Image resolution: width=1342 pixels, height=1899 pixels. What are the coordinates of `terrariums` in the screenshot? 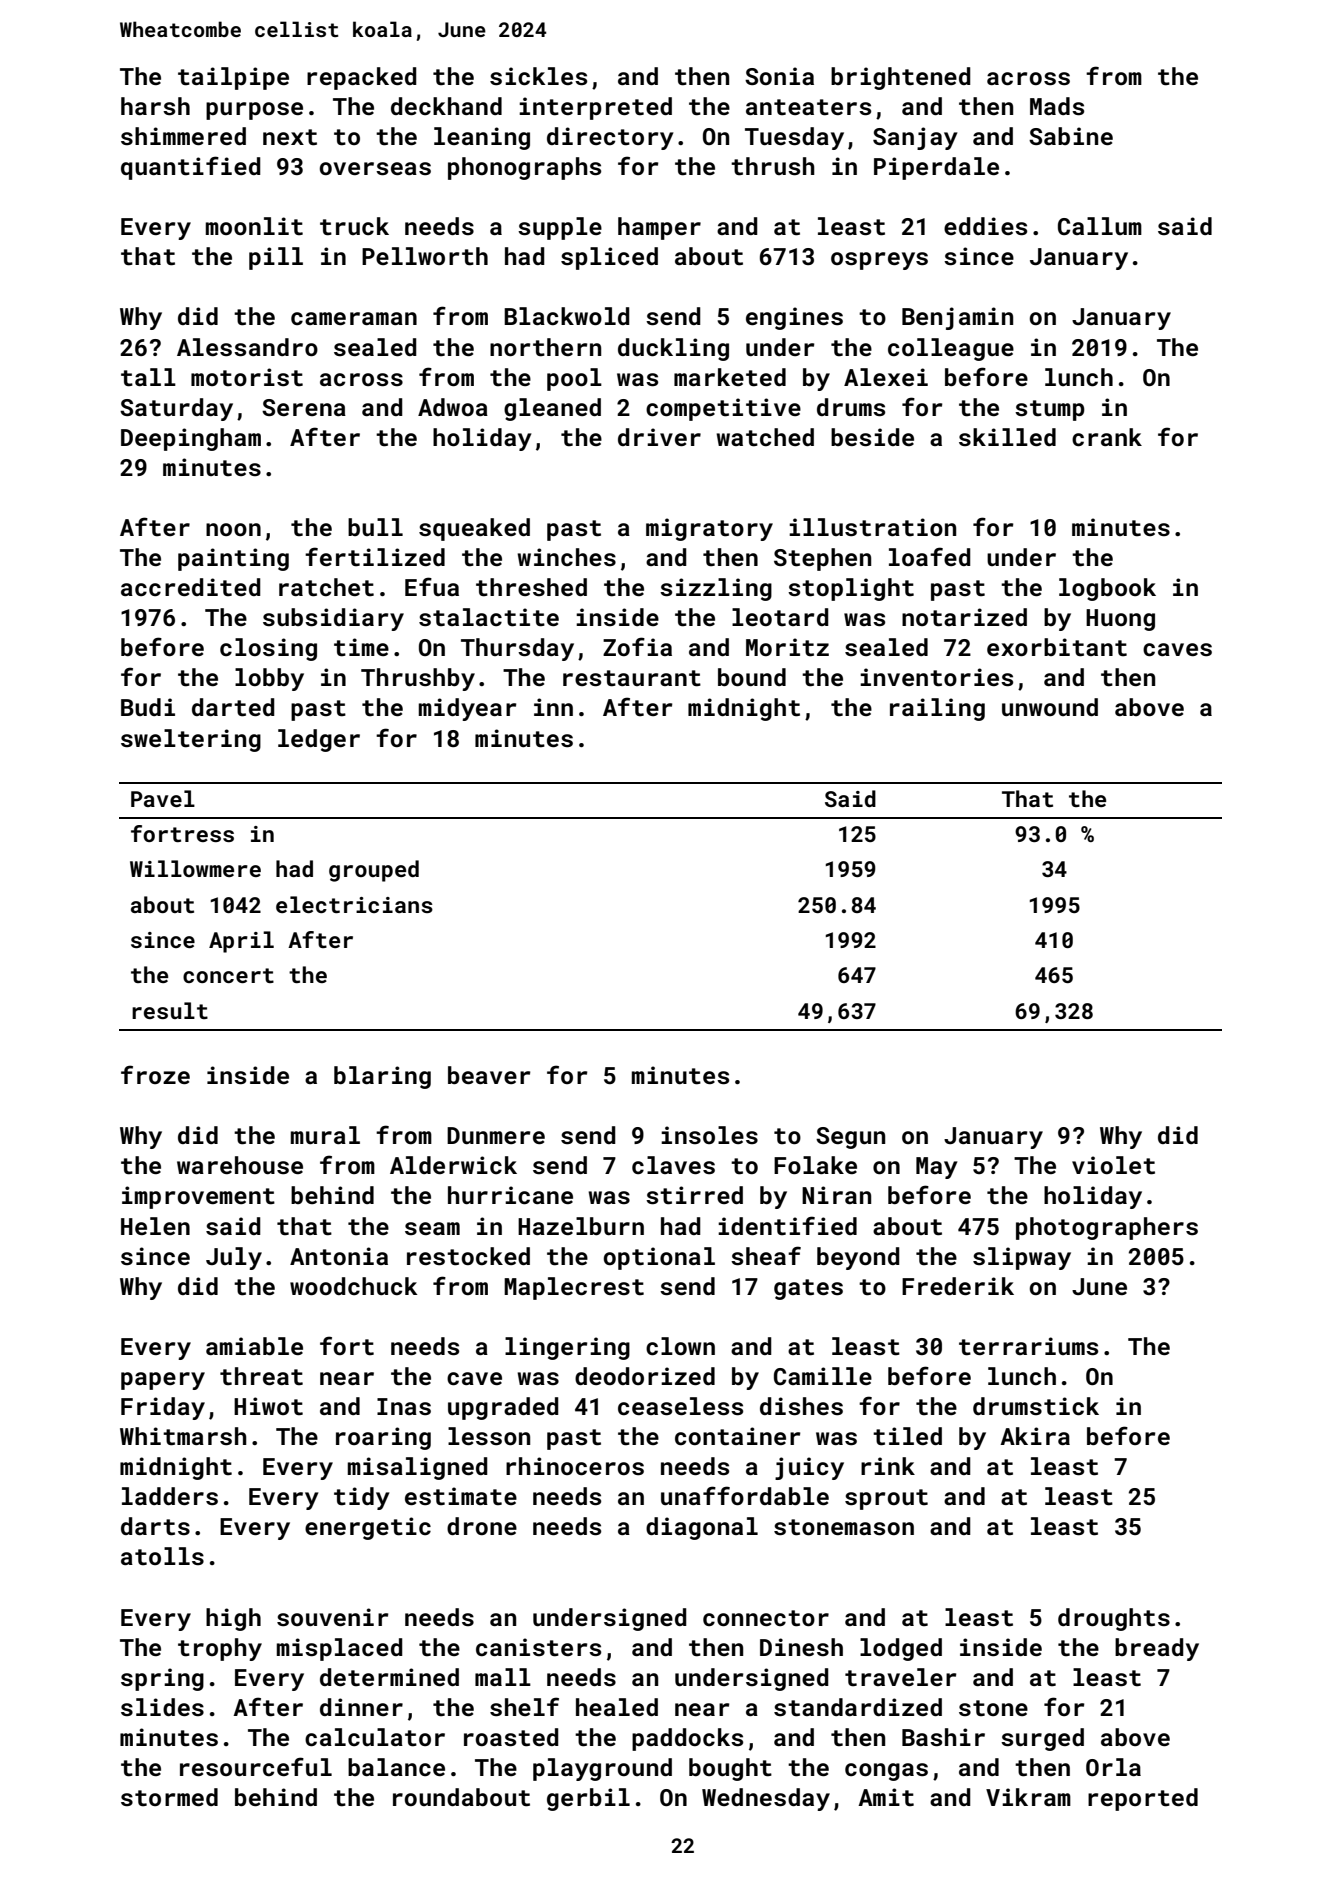 It's located at (1028, 1346).
